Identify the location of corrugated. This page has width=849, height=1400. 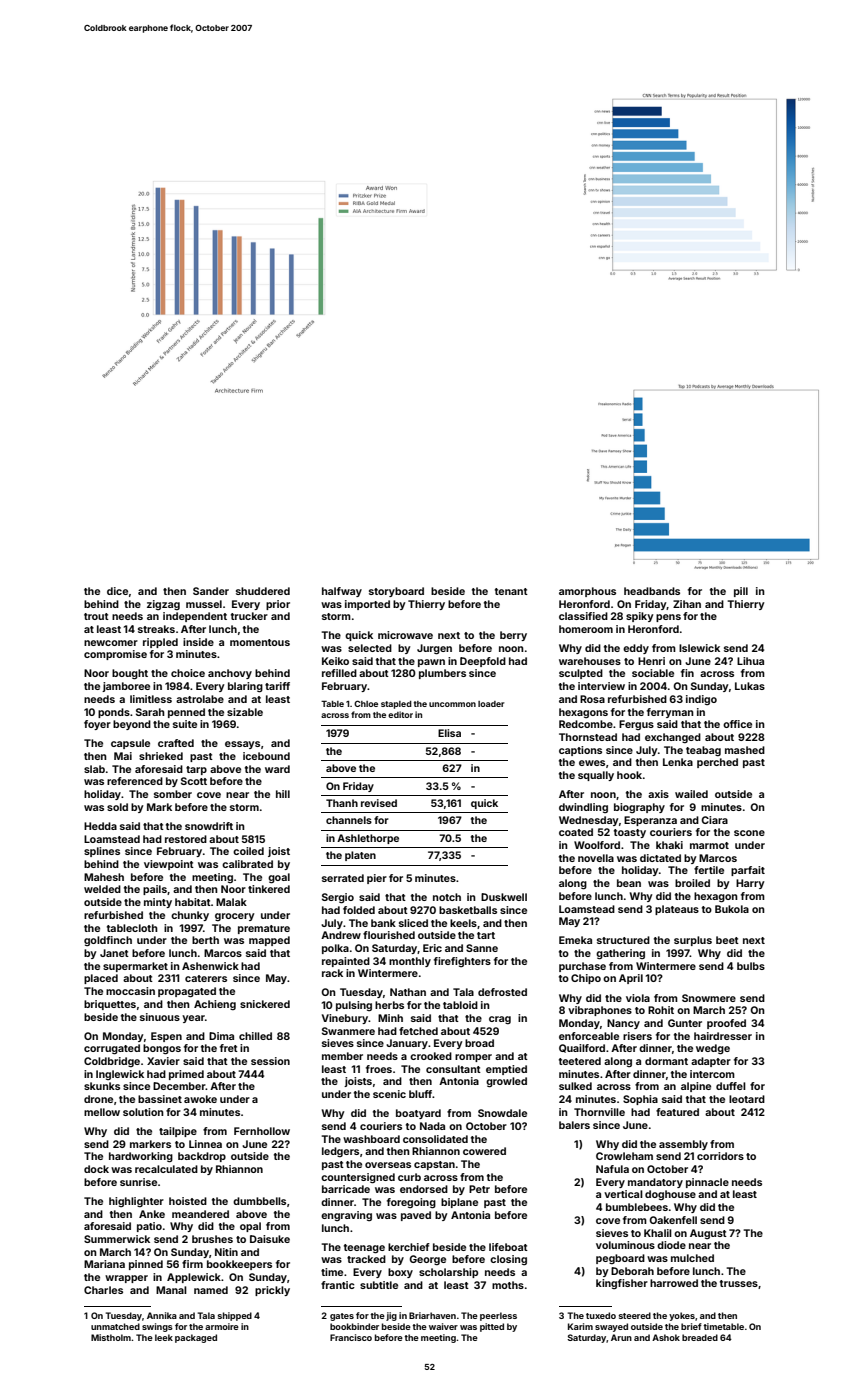
(112, 1049).
